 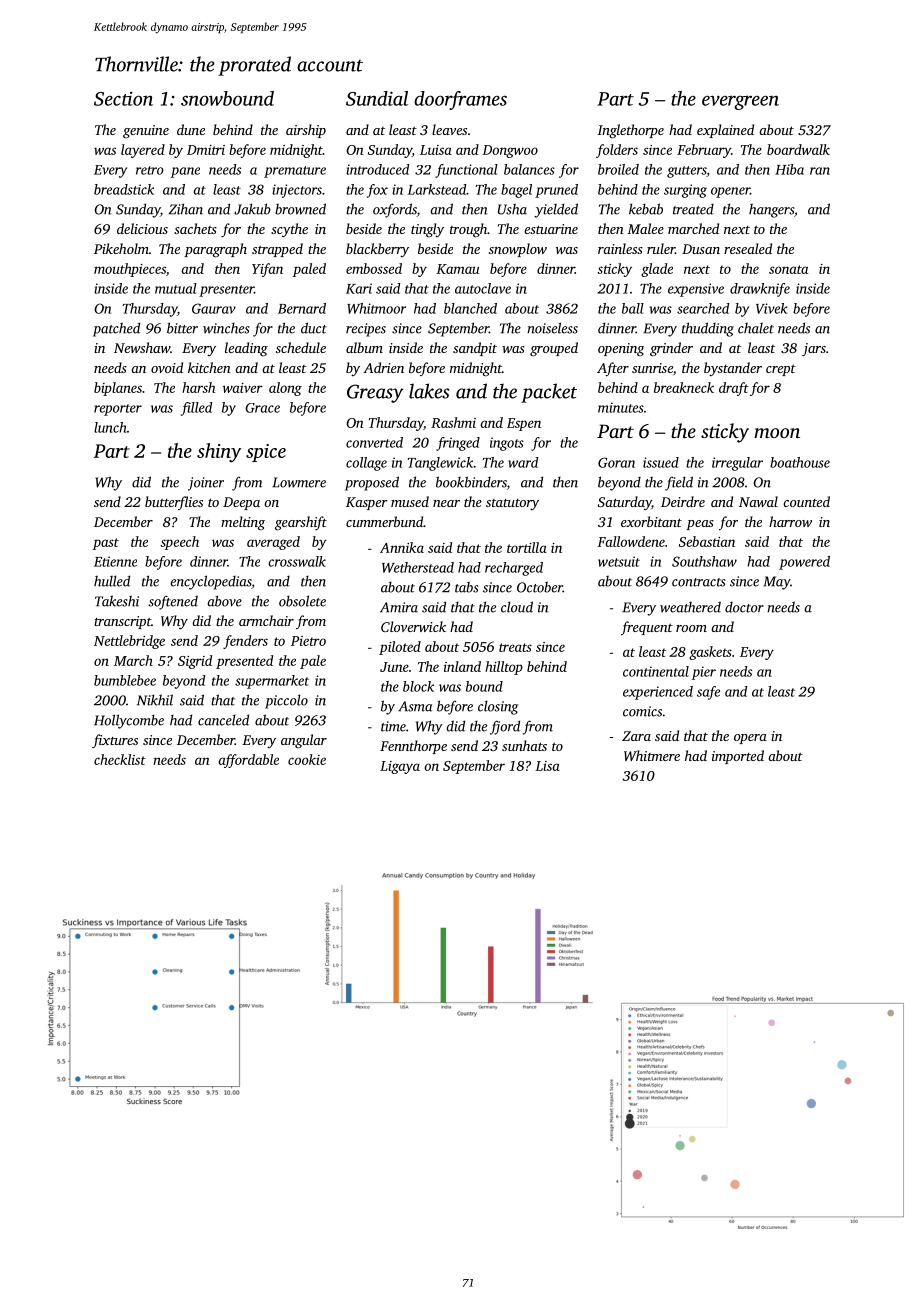 What do you see at coordinates (112, 581) in the screenshot?
I see `hulled` at bounding box center [112, 581].
